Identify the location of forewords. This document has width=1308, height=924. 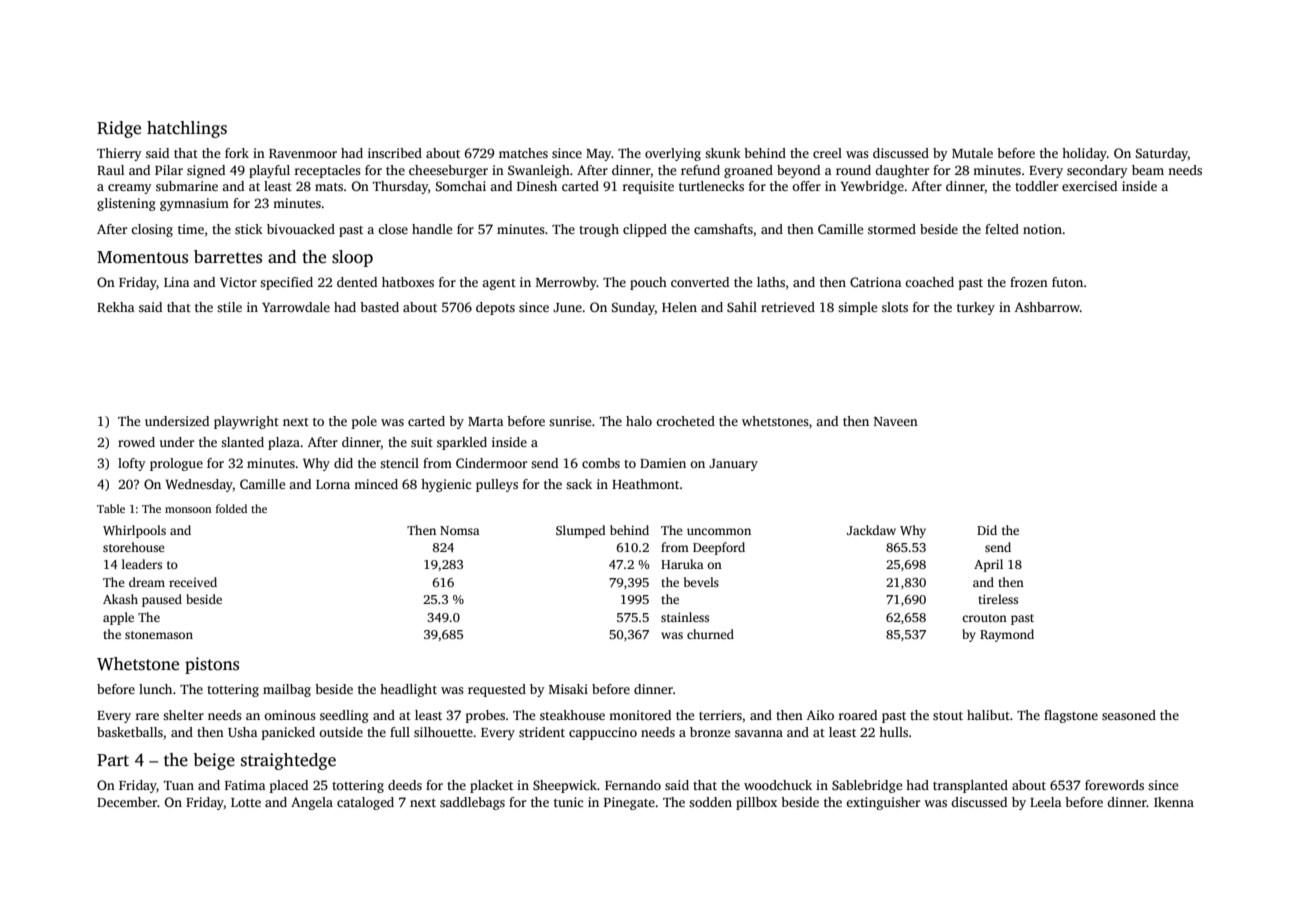
(1114, 785).
